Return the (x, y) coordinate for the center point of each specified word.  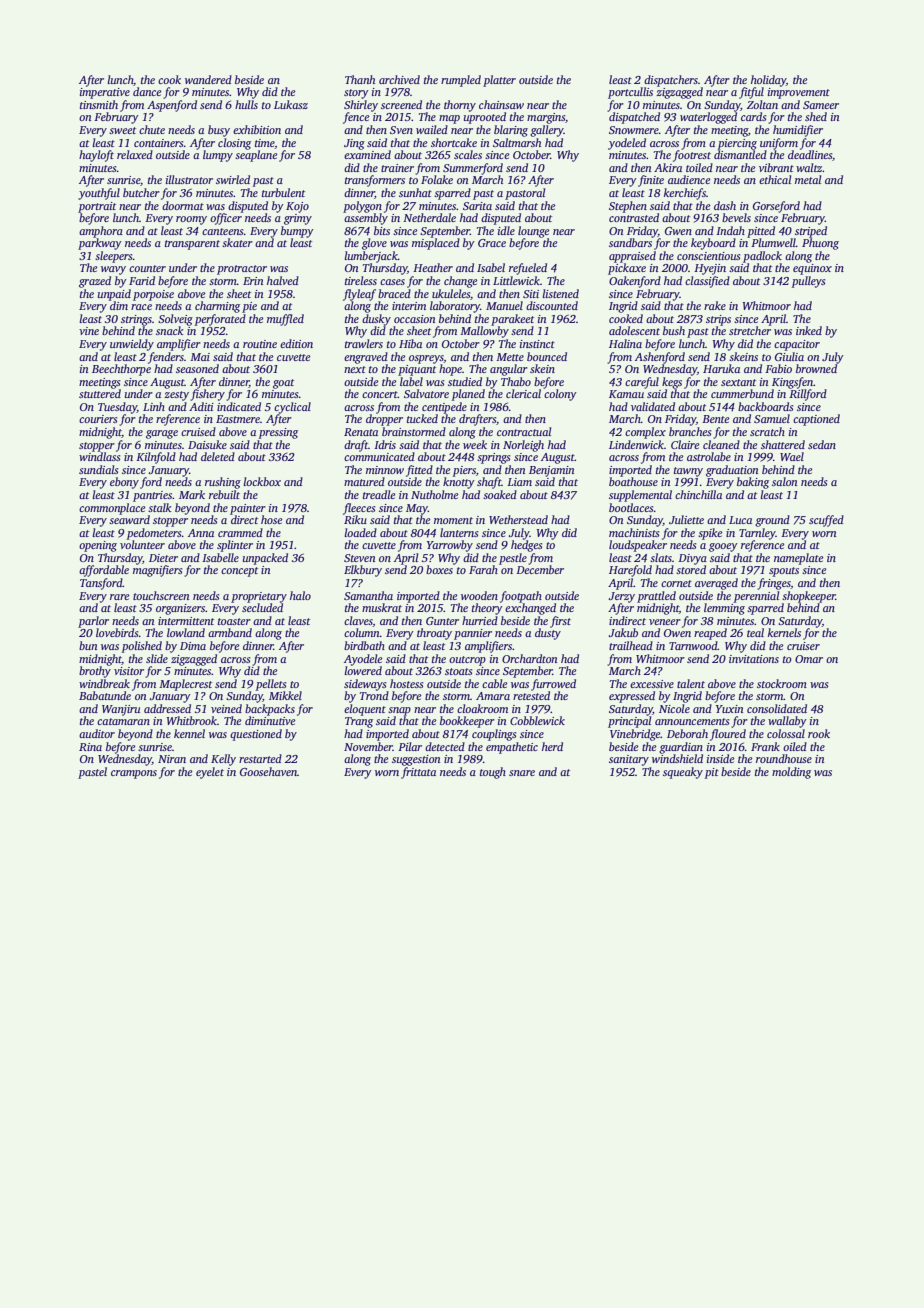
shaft (489, 483)
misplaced (436, 244)
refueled (528, 269)
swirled (233, 179)
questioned (256, 735)
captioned (816, 420)
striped (811, 232)
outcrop (467, 661)
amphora (101, 232)
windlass (99, 456)
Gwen (678, 231)
